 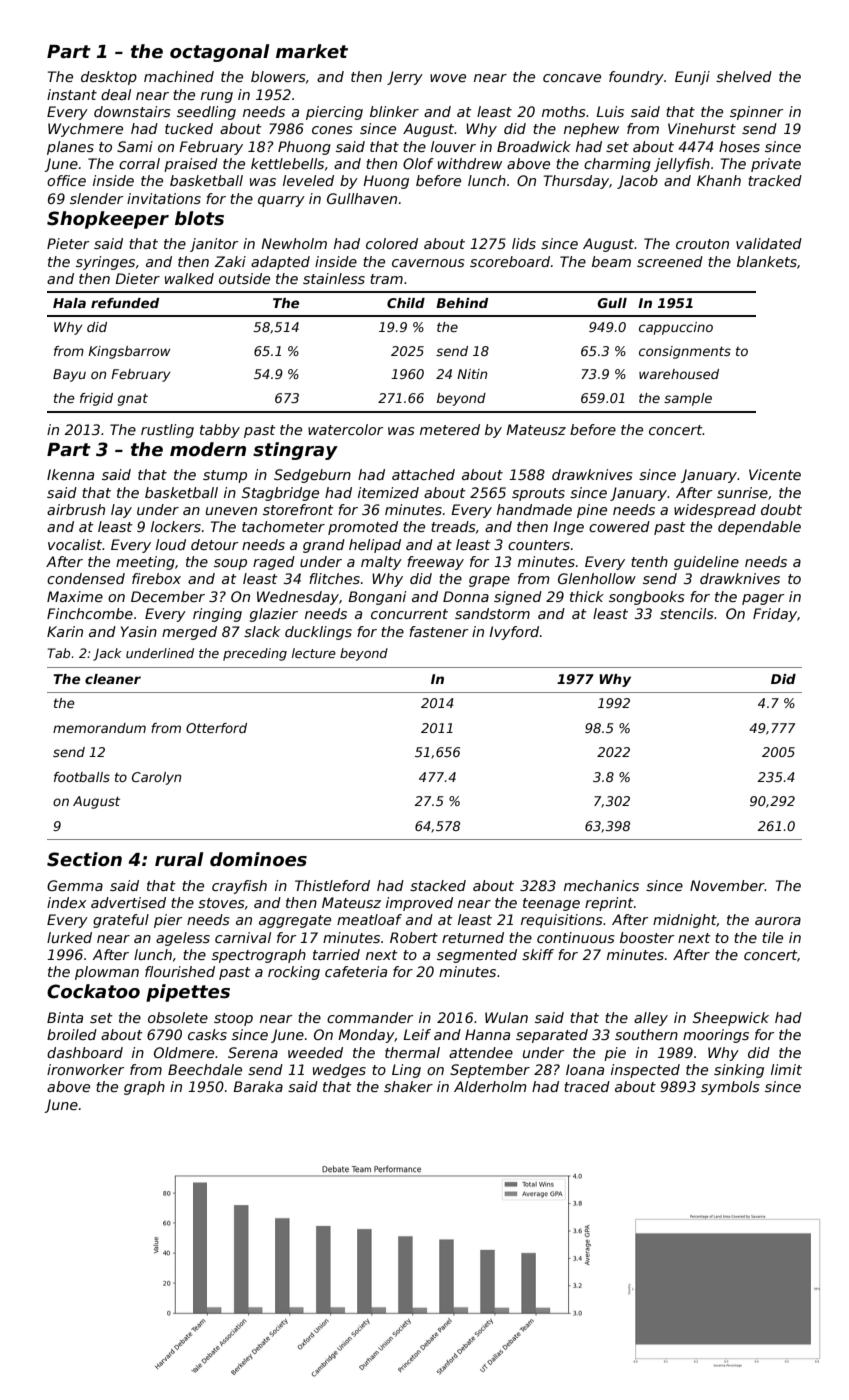 What do you see at coordinates (489, 581) in the screenshot?
I see `grape` at bounding box center [489, 581].
